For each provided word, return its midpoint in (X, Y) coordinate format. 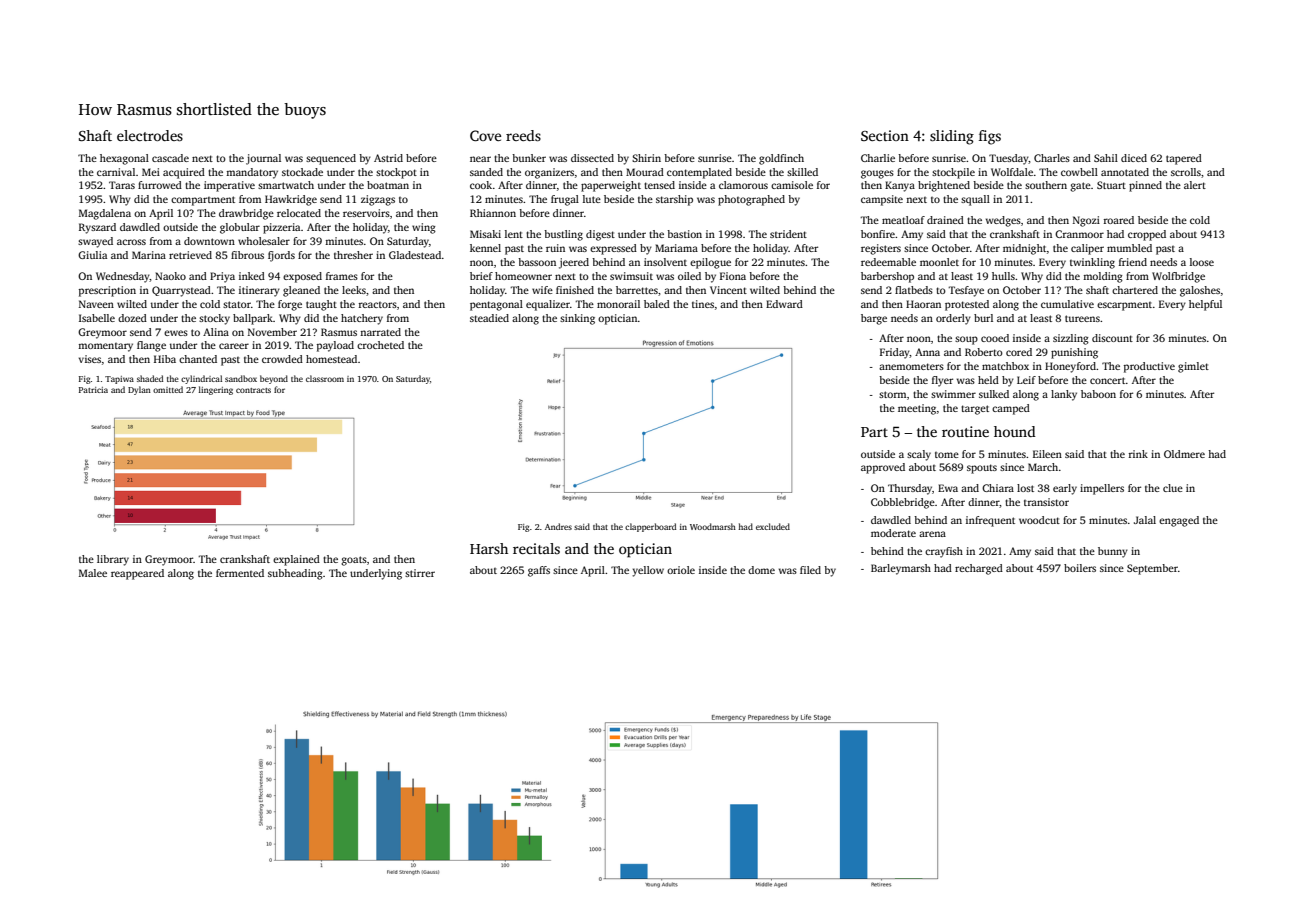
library (113, 560)
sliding (952, 137)
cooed (995, 338)
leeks (354, 290)
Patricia (93, 390)
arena (932, 534)
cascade (170, 158)
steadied (489, 318)
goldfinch (781, 159)
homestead (331, 359)
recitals (536, 548)
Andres (558, 526)
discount (1112, 338)
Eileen (1047, 454)
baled (657, 304)
